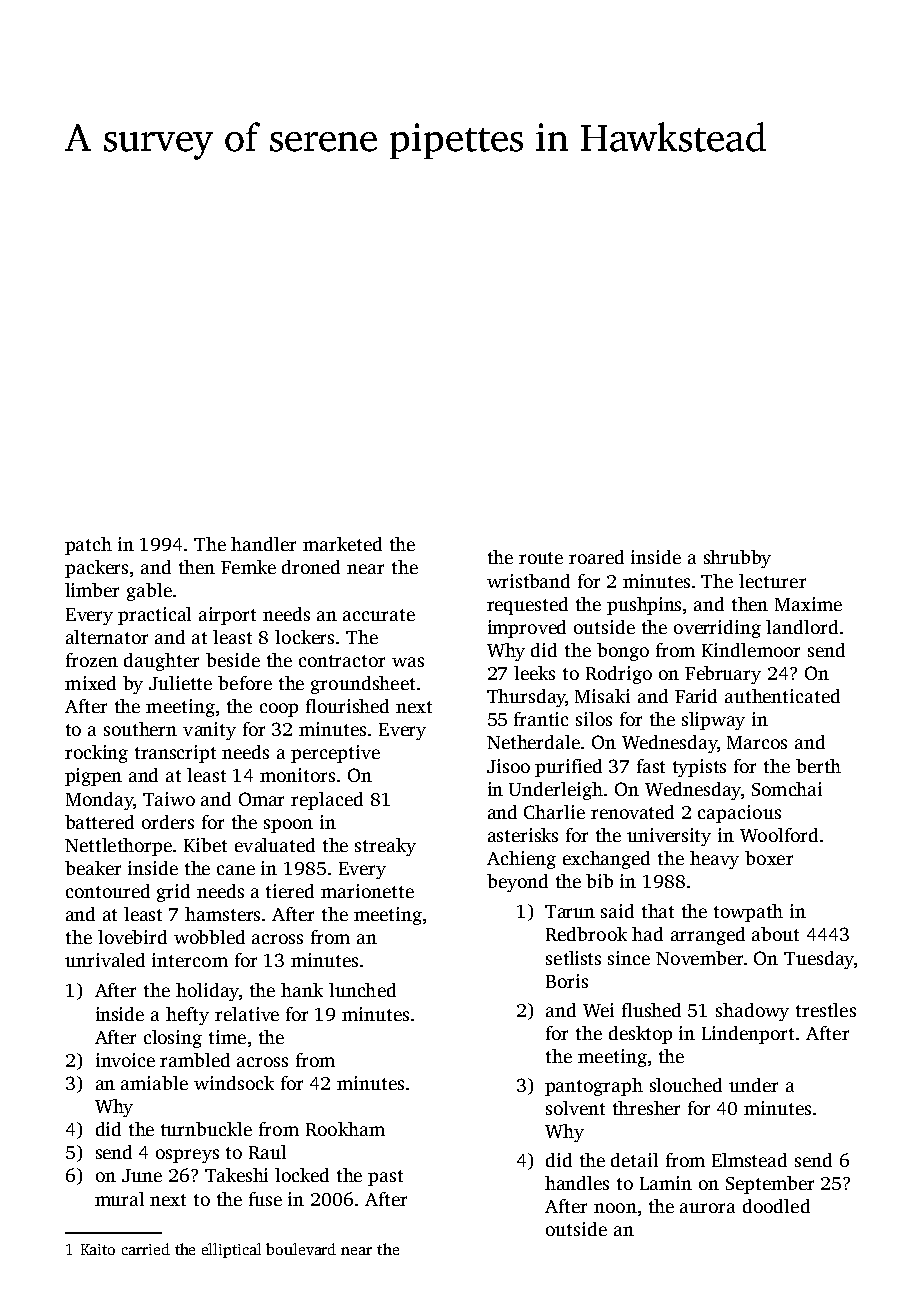 The height and width of the screenshot is (1311, 924). What do you see at coordinates (146, 1249) in the screenshot?
I see `carried` at bounding box center [146, 1249].
